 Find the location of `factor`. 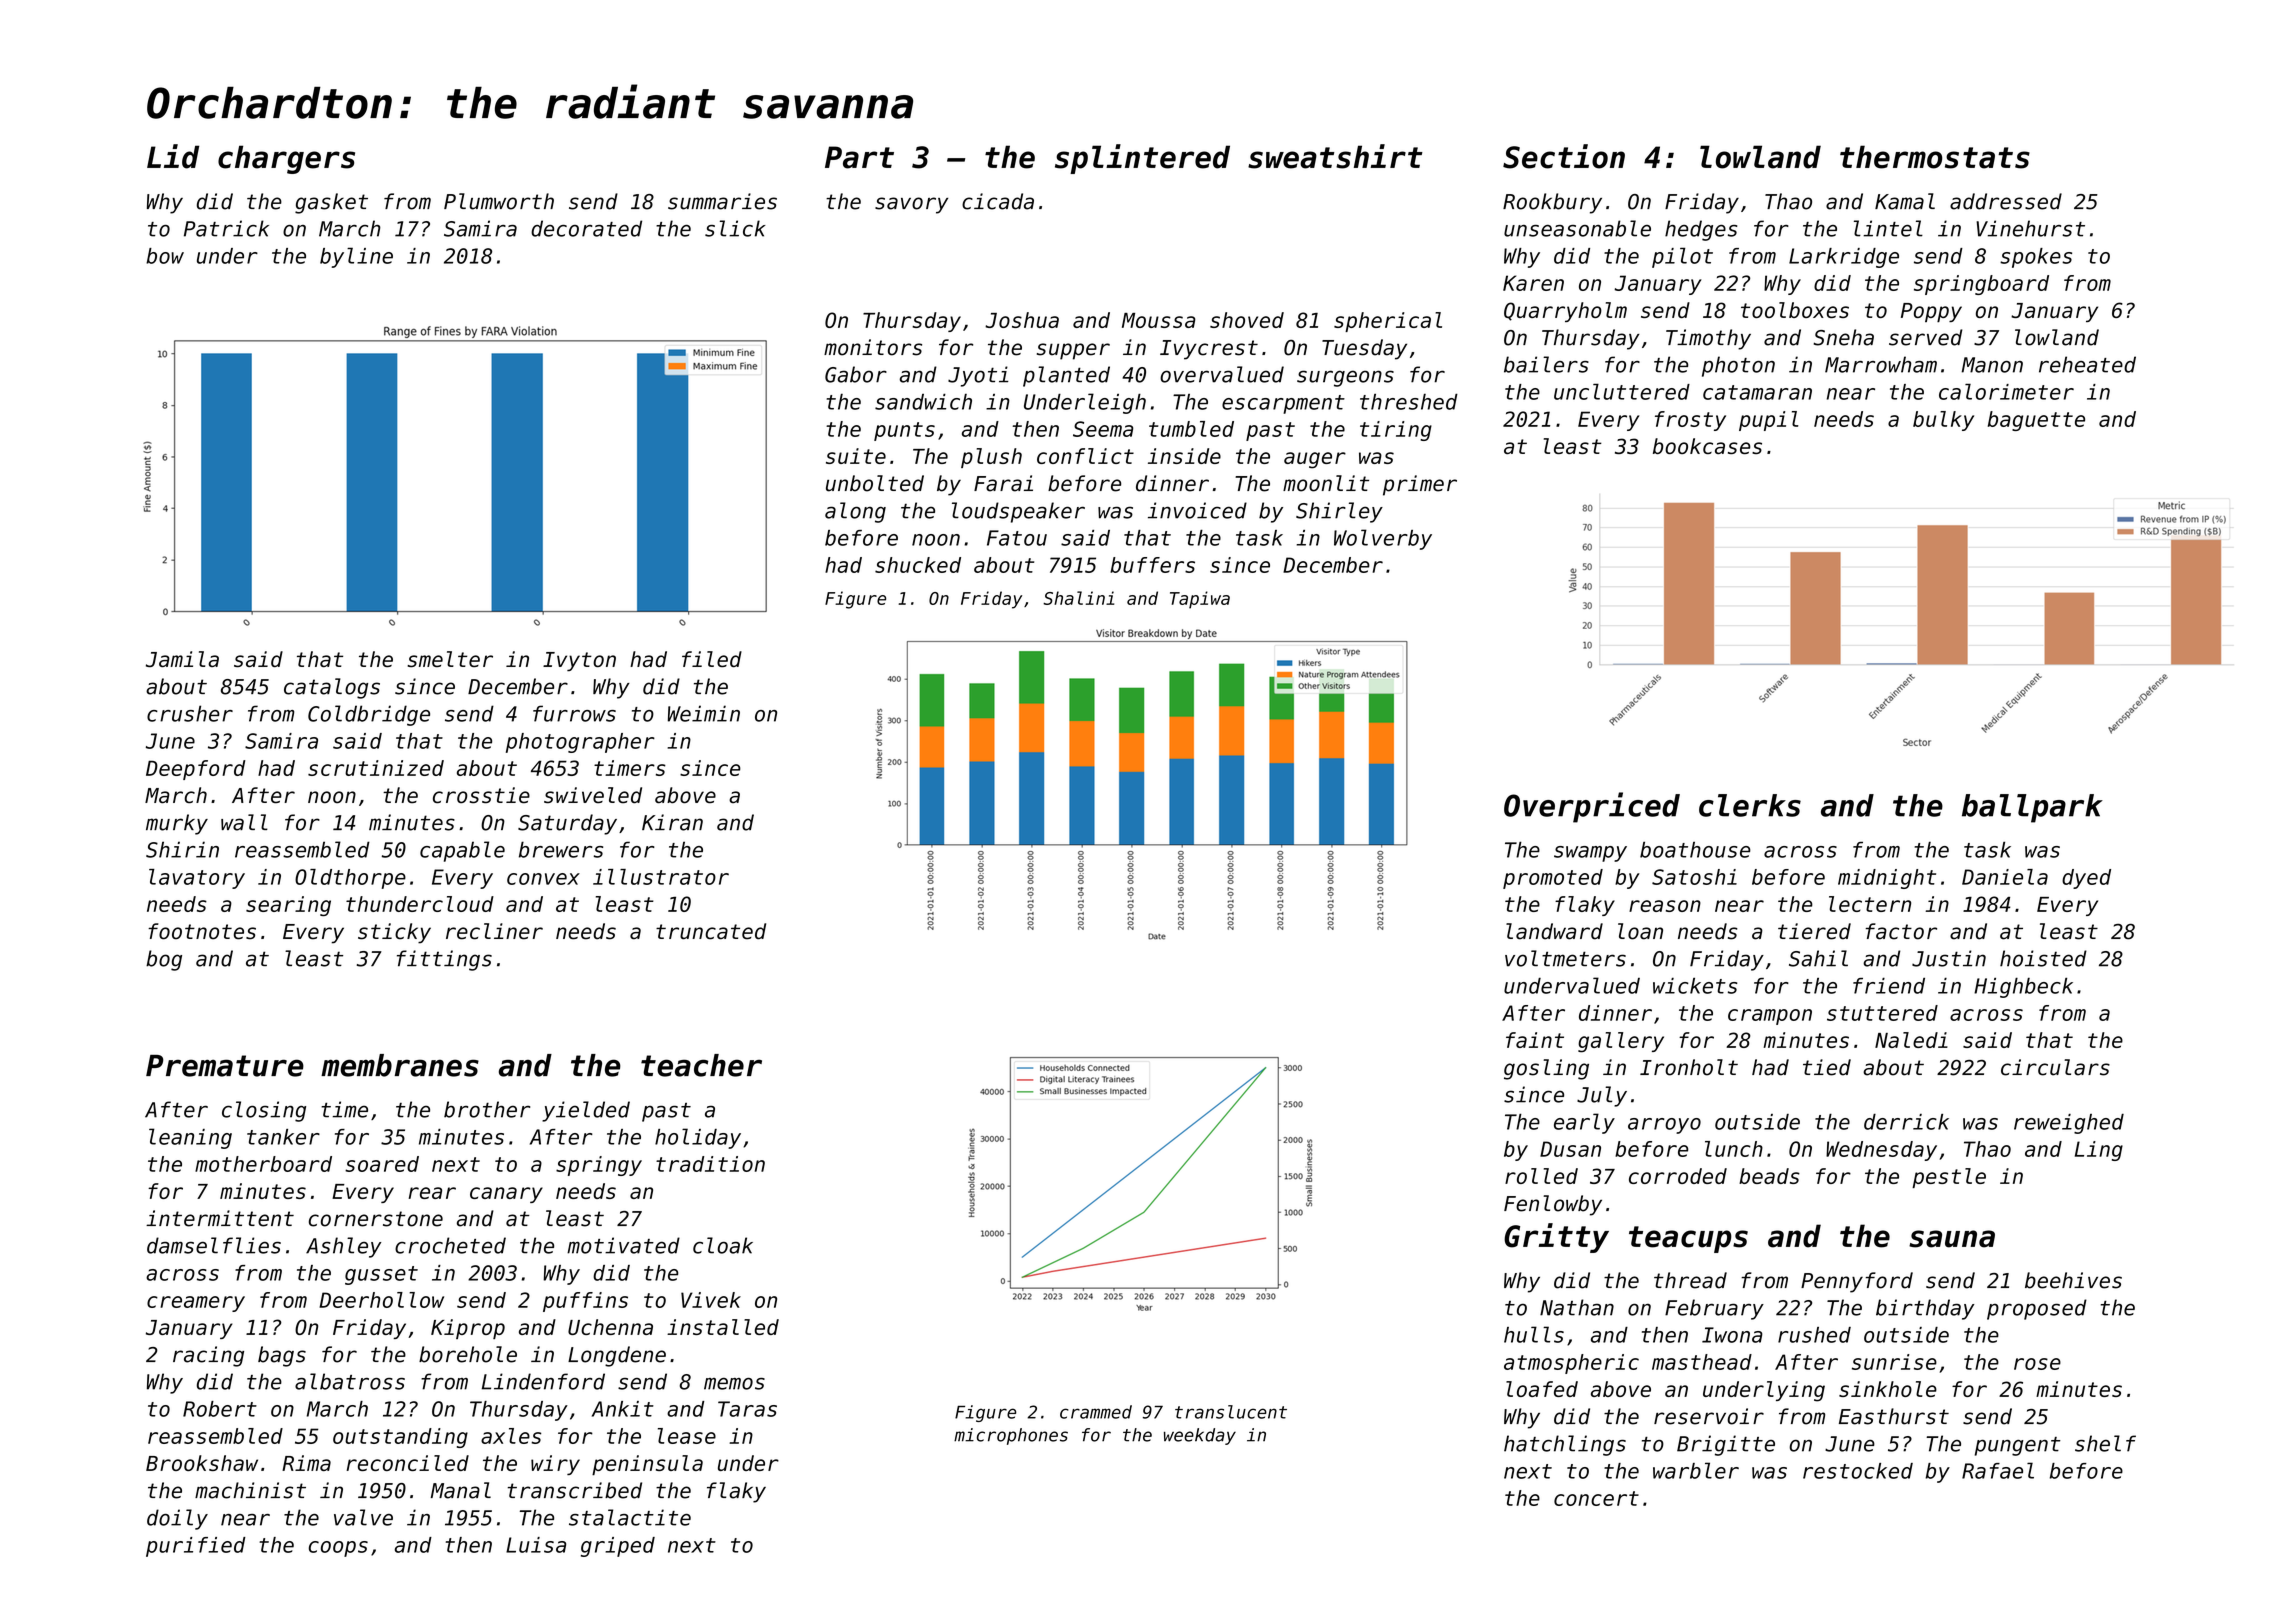

factor is located at coordinates (1901, 931).
